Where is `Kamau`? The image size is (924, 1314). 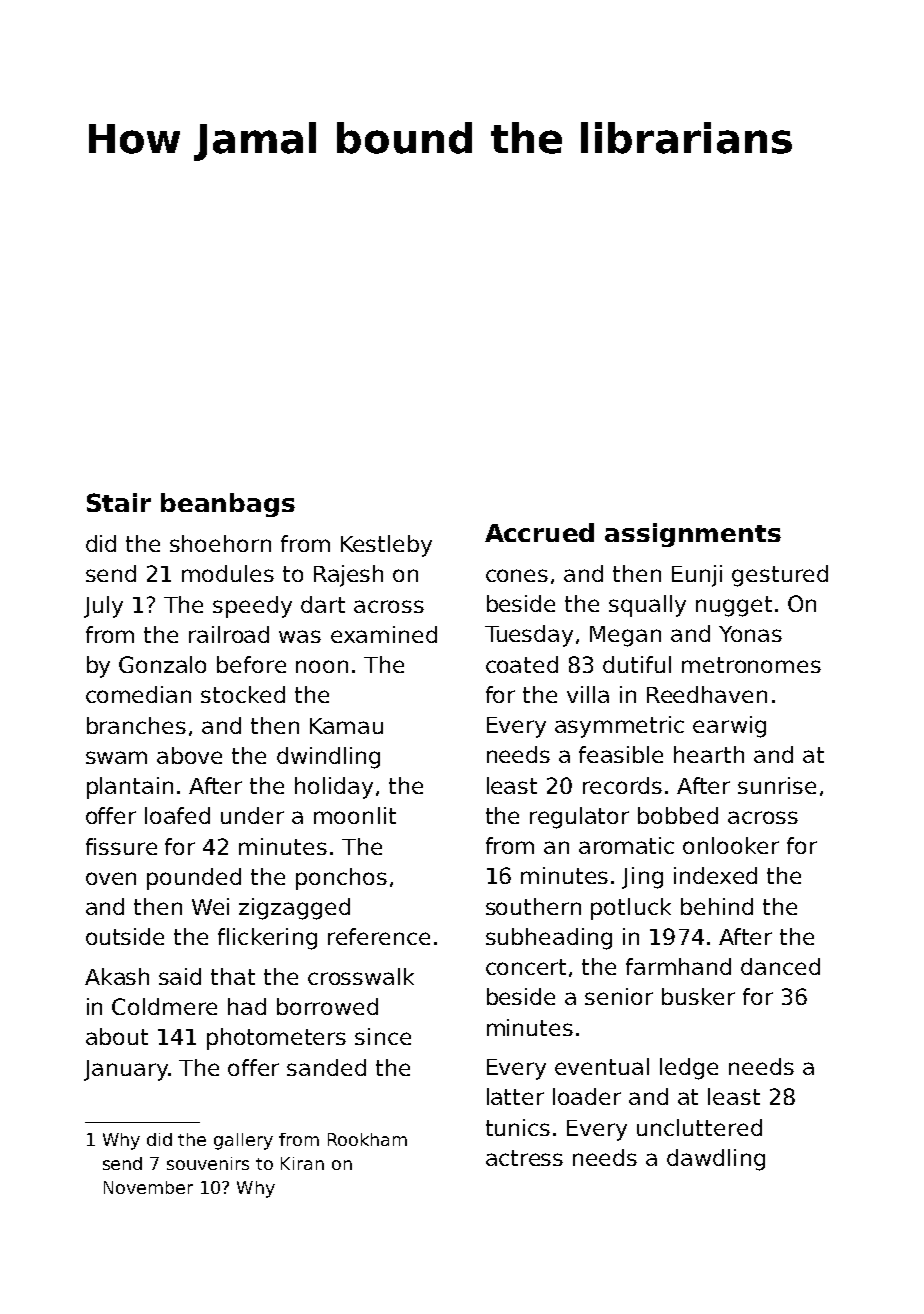 Kamau is located at coordinates (346, 726).
